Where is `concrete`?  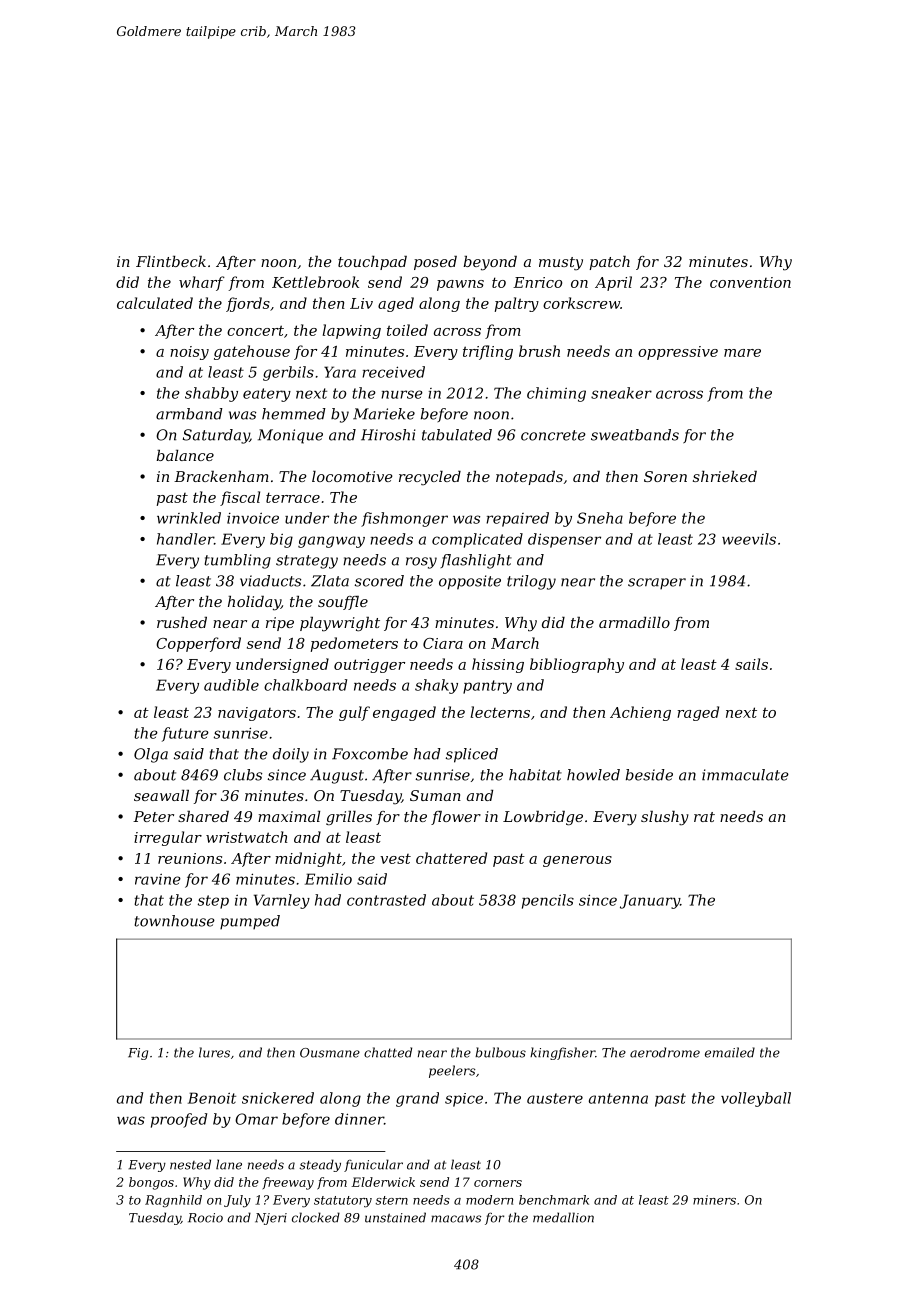 concrete is located at coordinates (553, 435).
